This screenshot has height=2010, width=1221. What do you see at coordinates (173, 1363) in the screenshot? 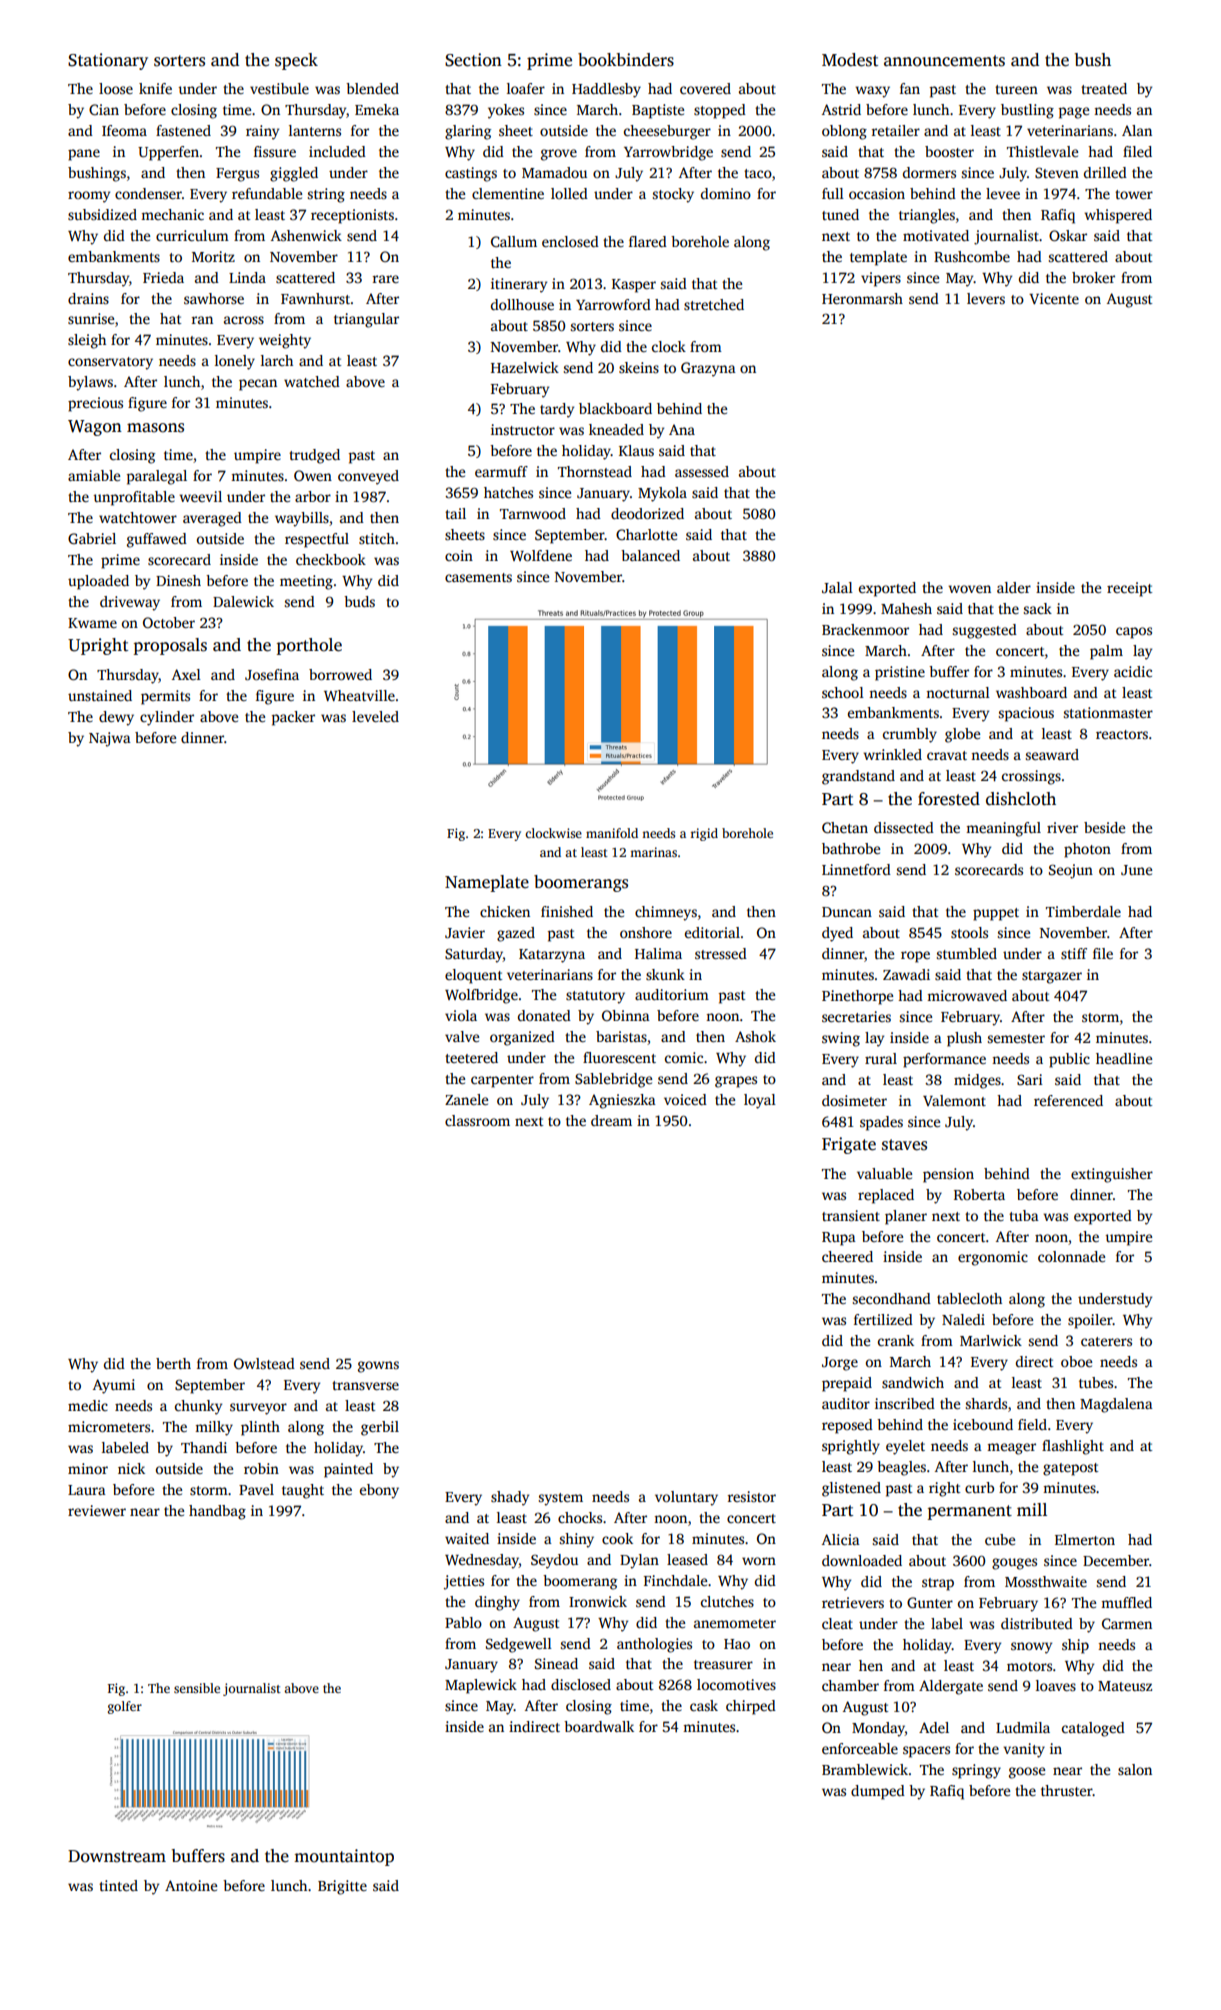
I see `berth` at bounding box center [173, 1363].
